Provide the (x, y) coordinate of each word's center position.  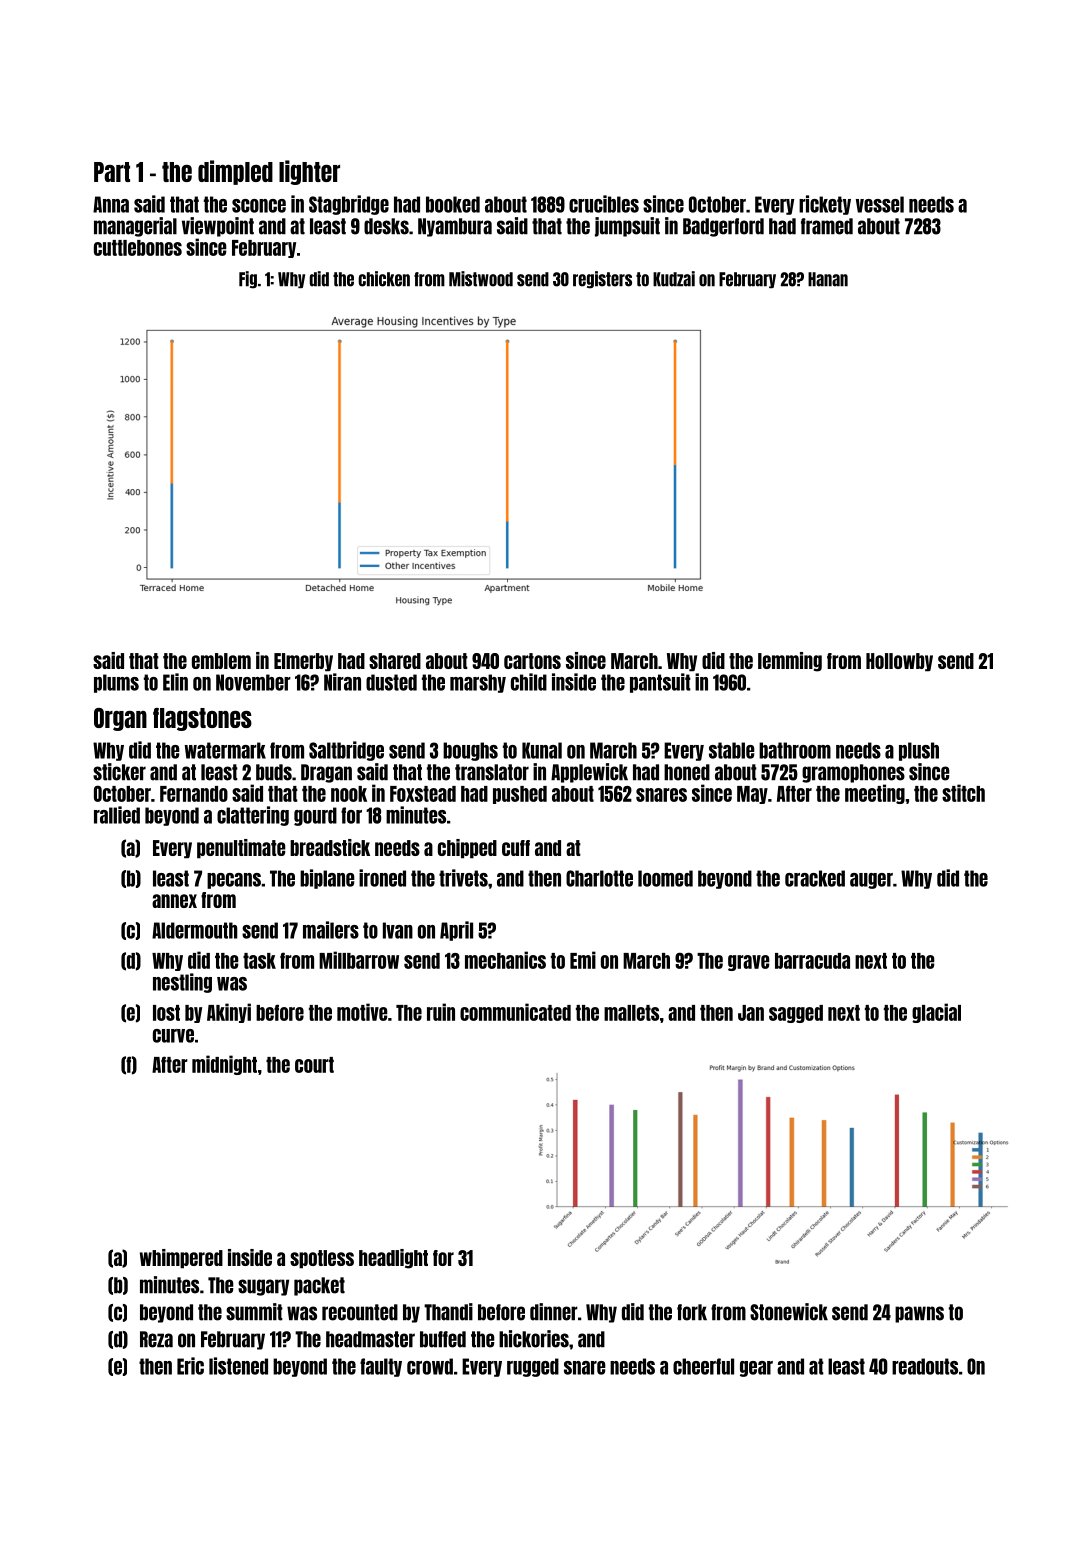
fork (692, 1312)
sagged (796, 1014)
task (259, 961)
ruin (441, 1012)
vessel (880, 204)
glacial (936, 1013)
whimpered (181, 1259)
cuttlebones (138, 248)
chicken (384, 279)
